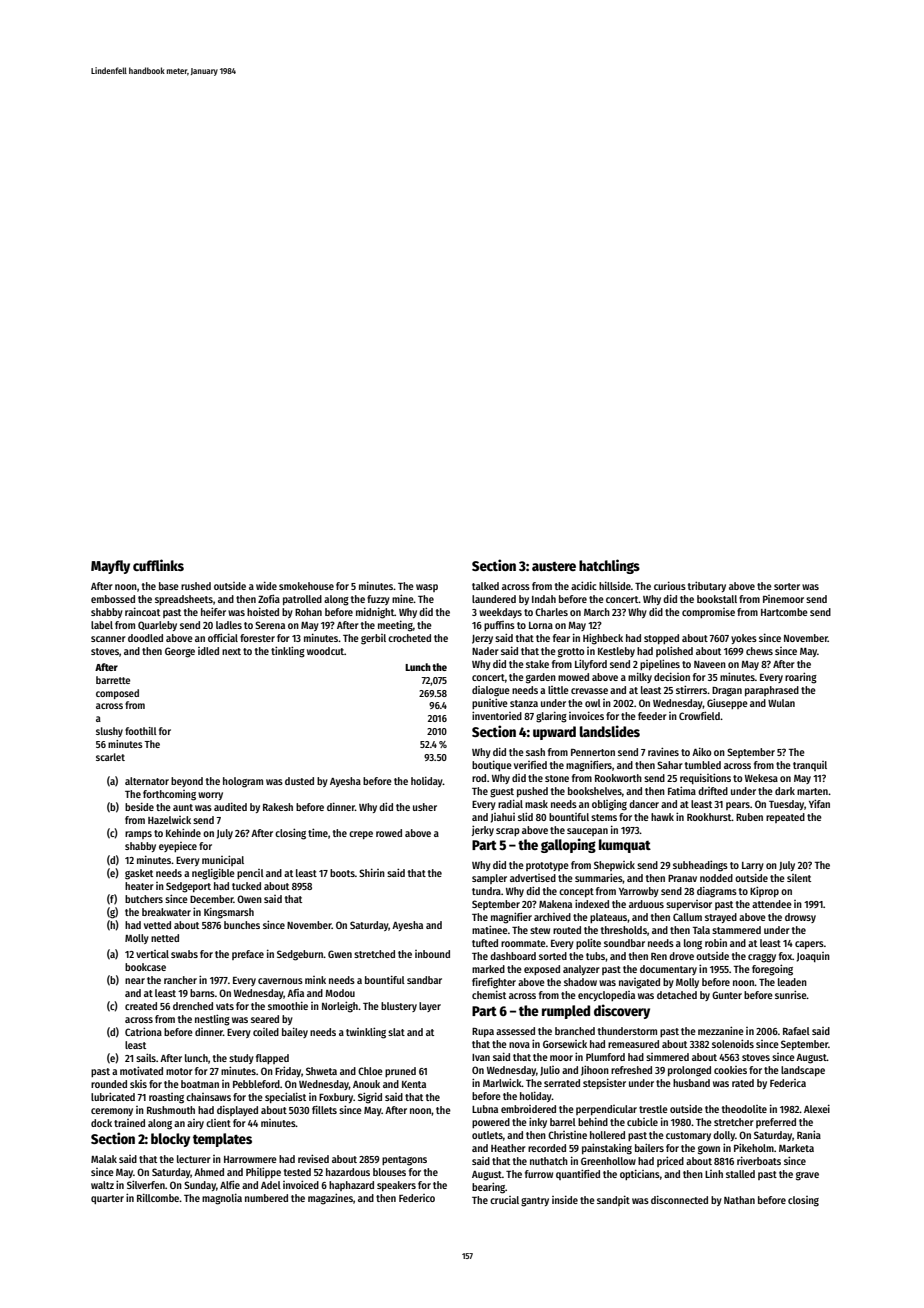 The image size is (924, 1308). I want to click on dock, so click(101, 1123).
